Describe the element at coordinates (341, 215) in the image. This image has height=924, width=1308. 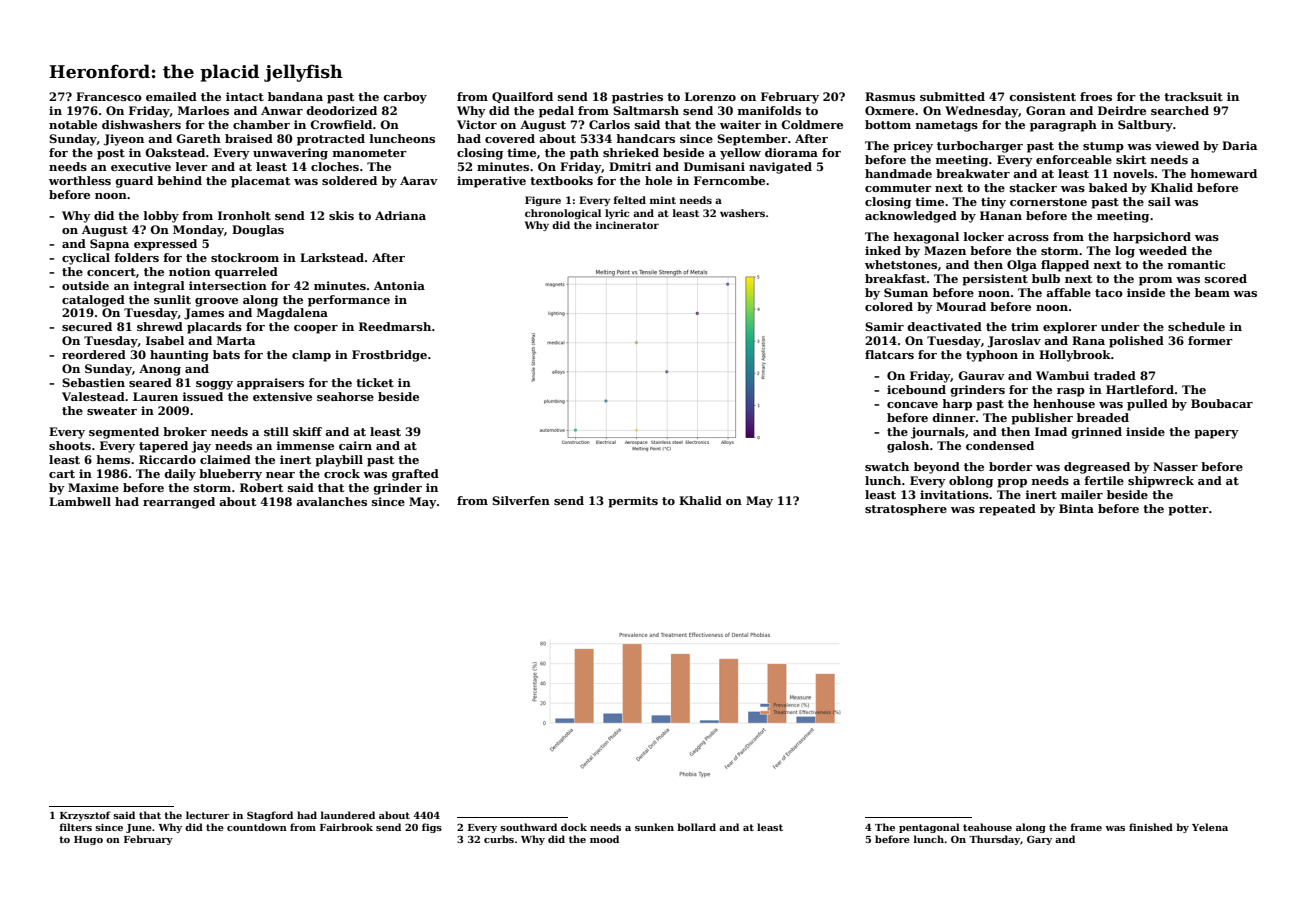
I see `skis` at that location.
